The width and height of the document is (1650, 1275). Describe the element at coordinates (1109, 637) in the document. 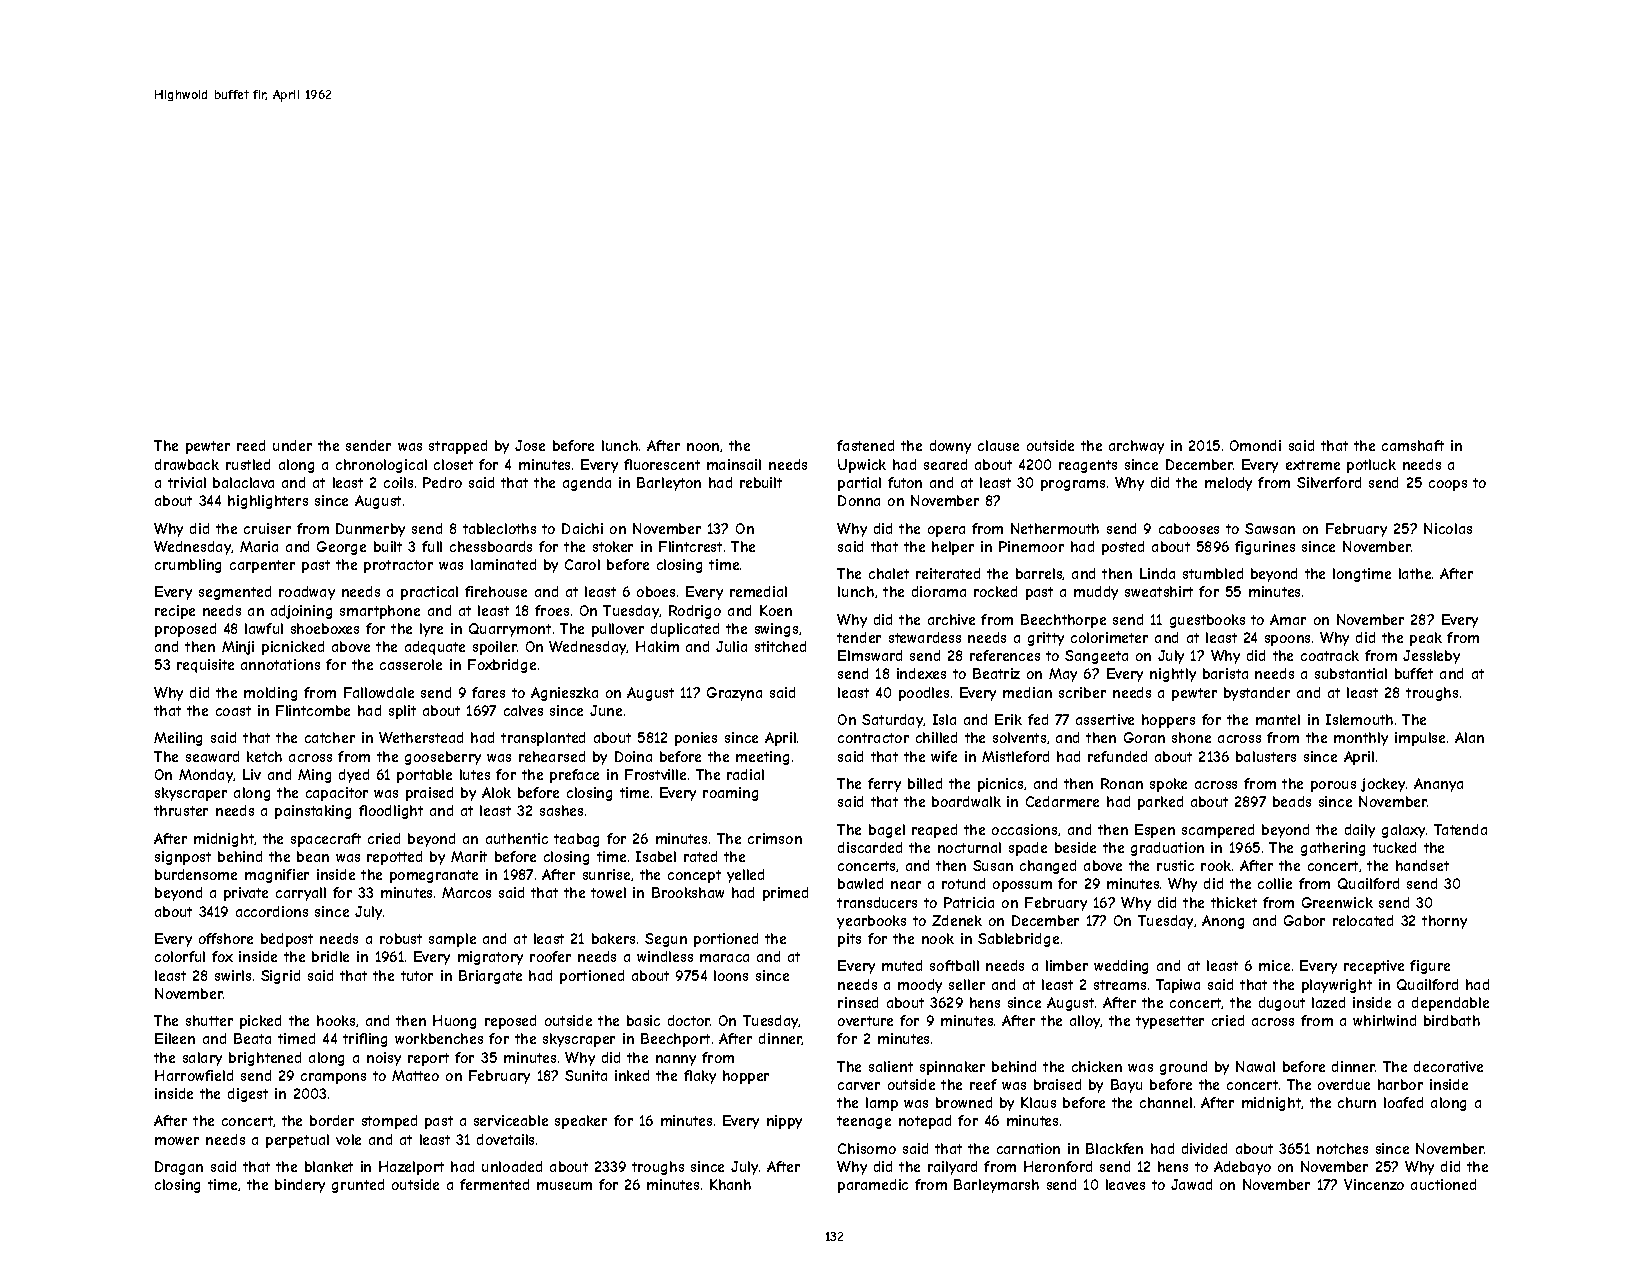

I see `colorimeter` at that location.
